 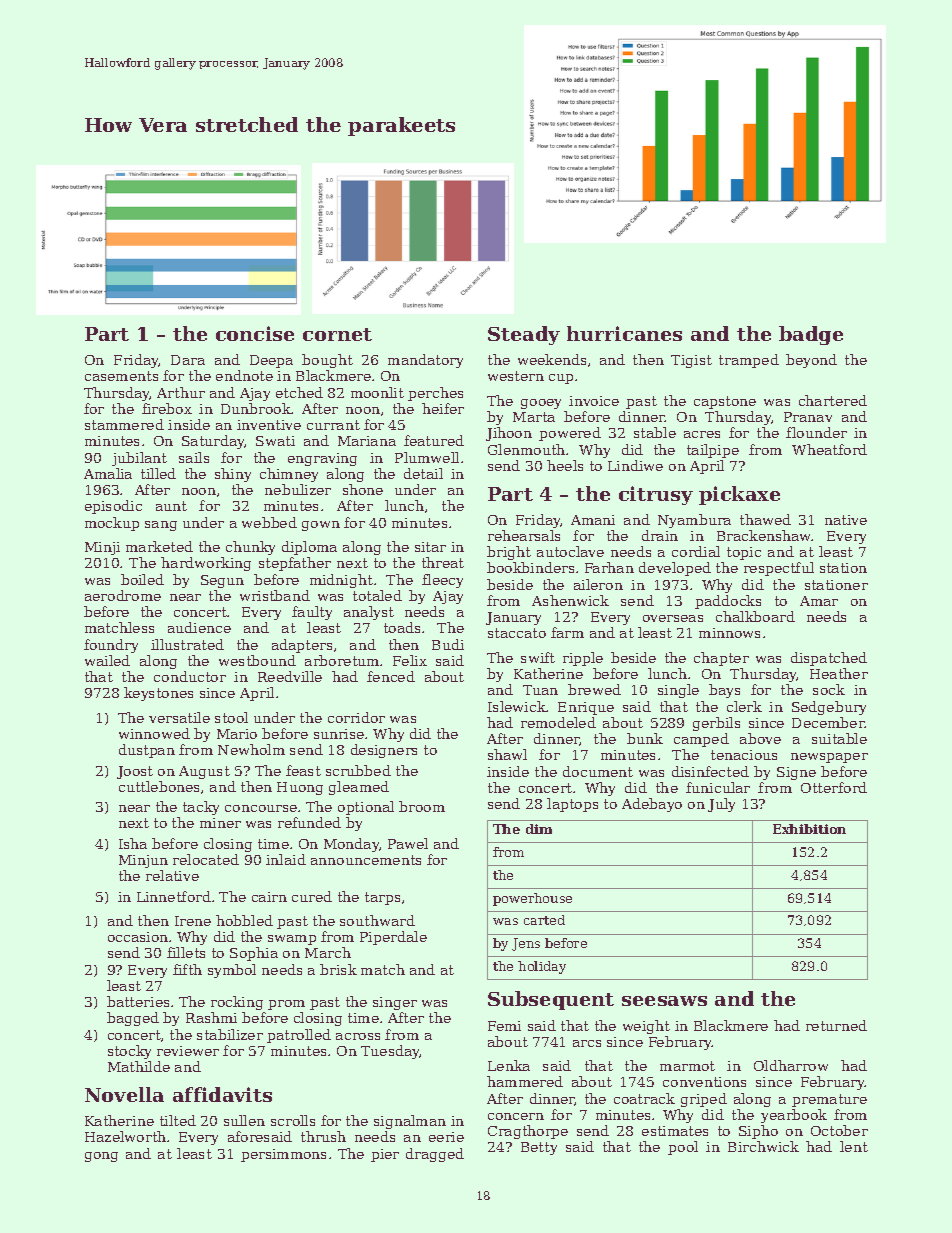 What do you see at coordinates (539, 1148) in the screenshot?
I see `Betty` at bounding box center [539, 1148].
